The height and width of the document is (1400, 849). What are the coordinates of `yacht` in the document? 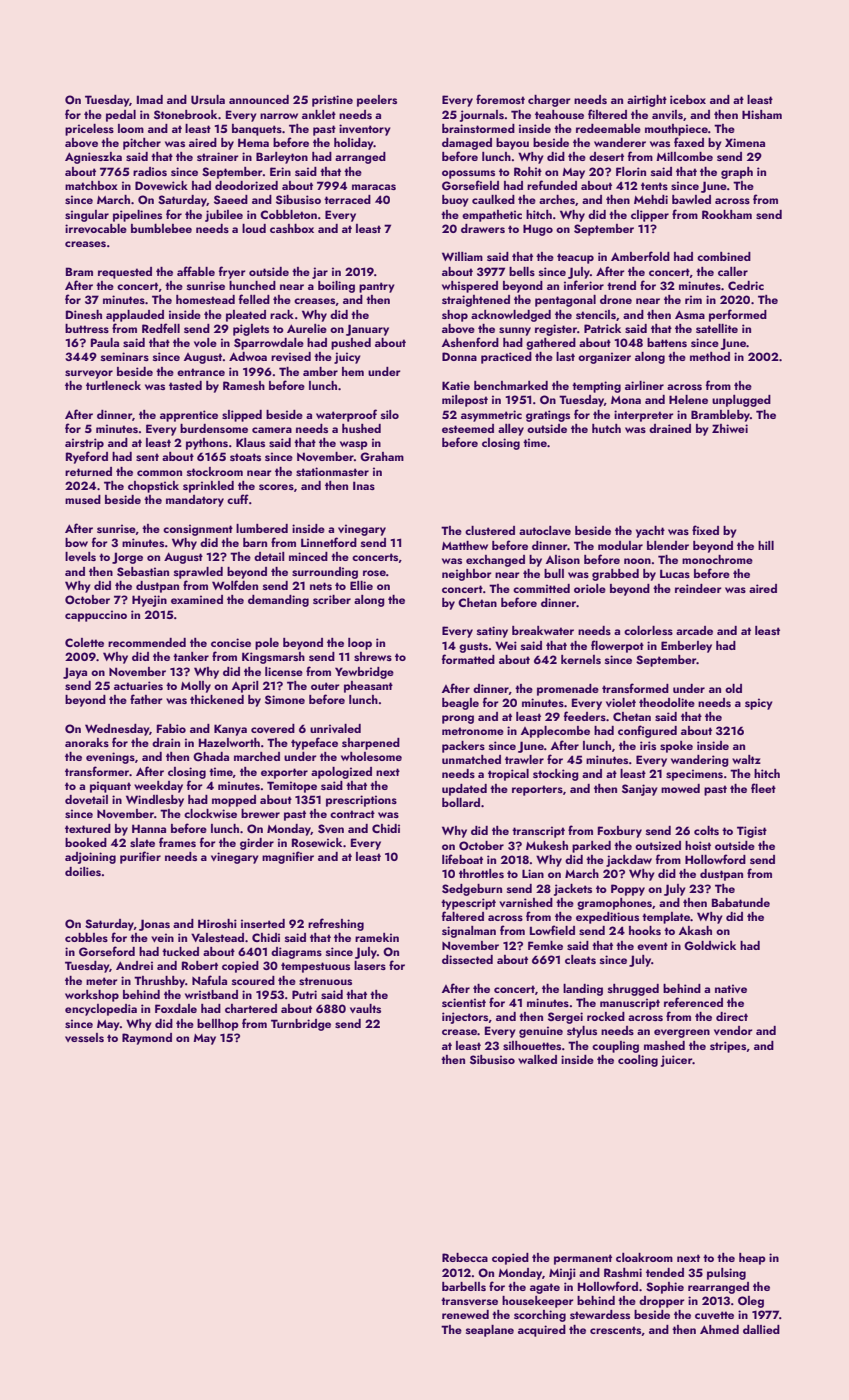 It's located at (650, 532).
